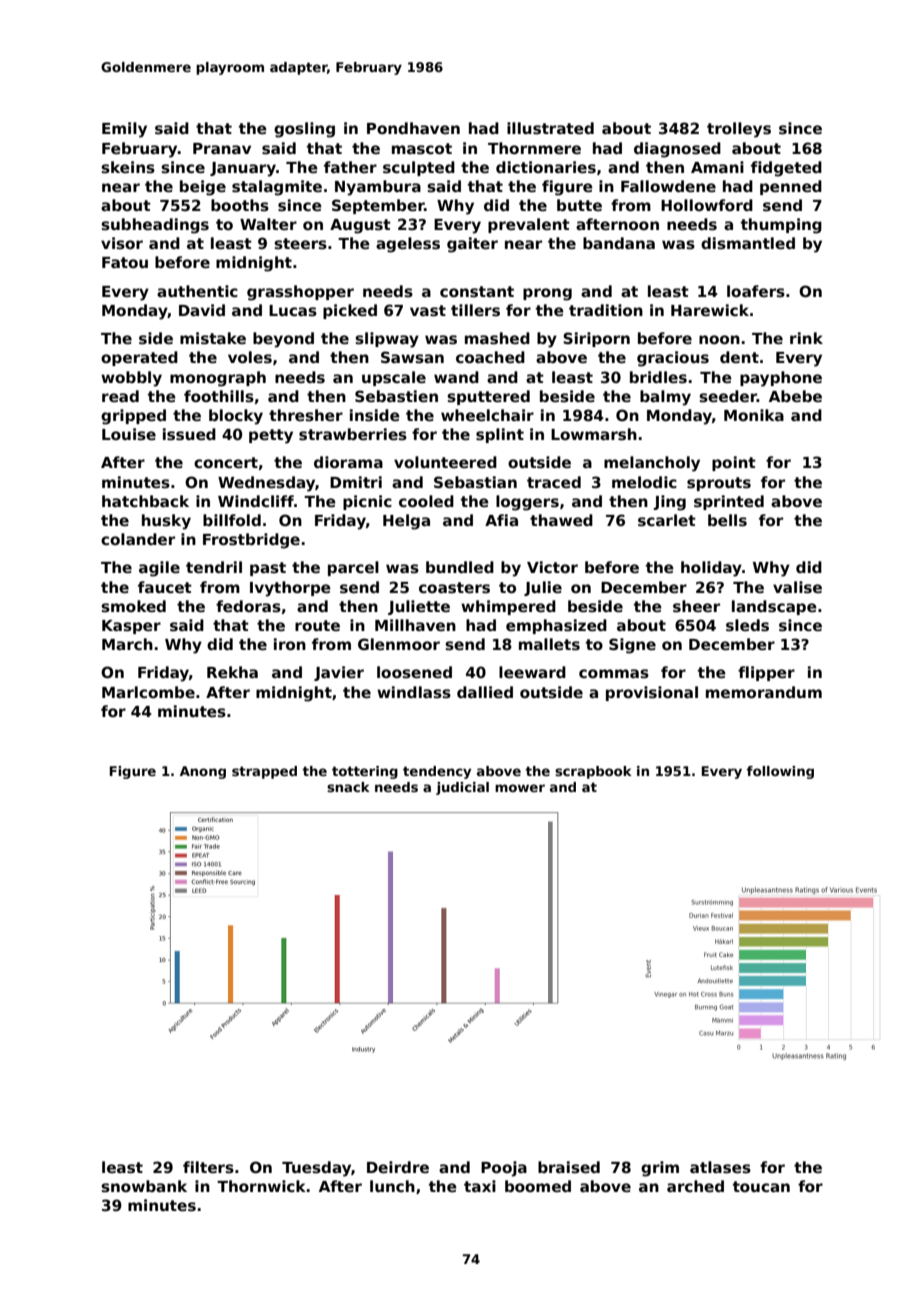 The width and height of the image is (924, 1308). What do you see at coordinates (122, 243) in the image?
I see `visor` at bounding box center [122, 243].
